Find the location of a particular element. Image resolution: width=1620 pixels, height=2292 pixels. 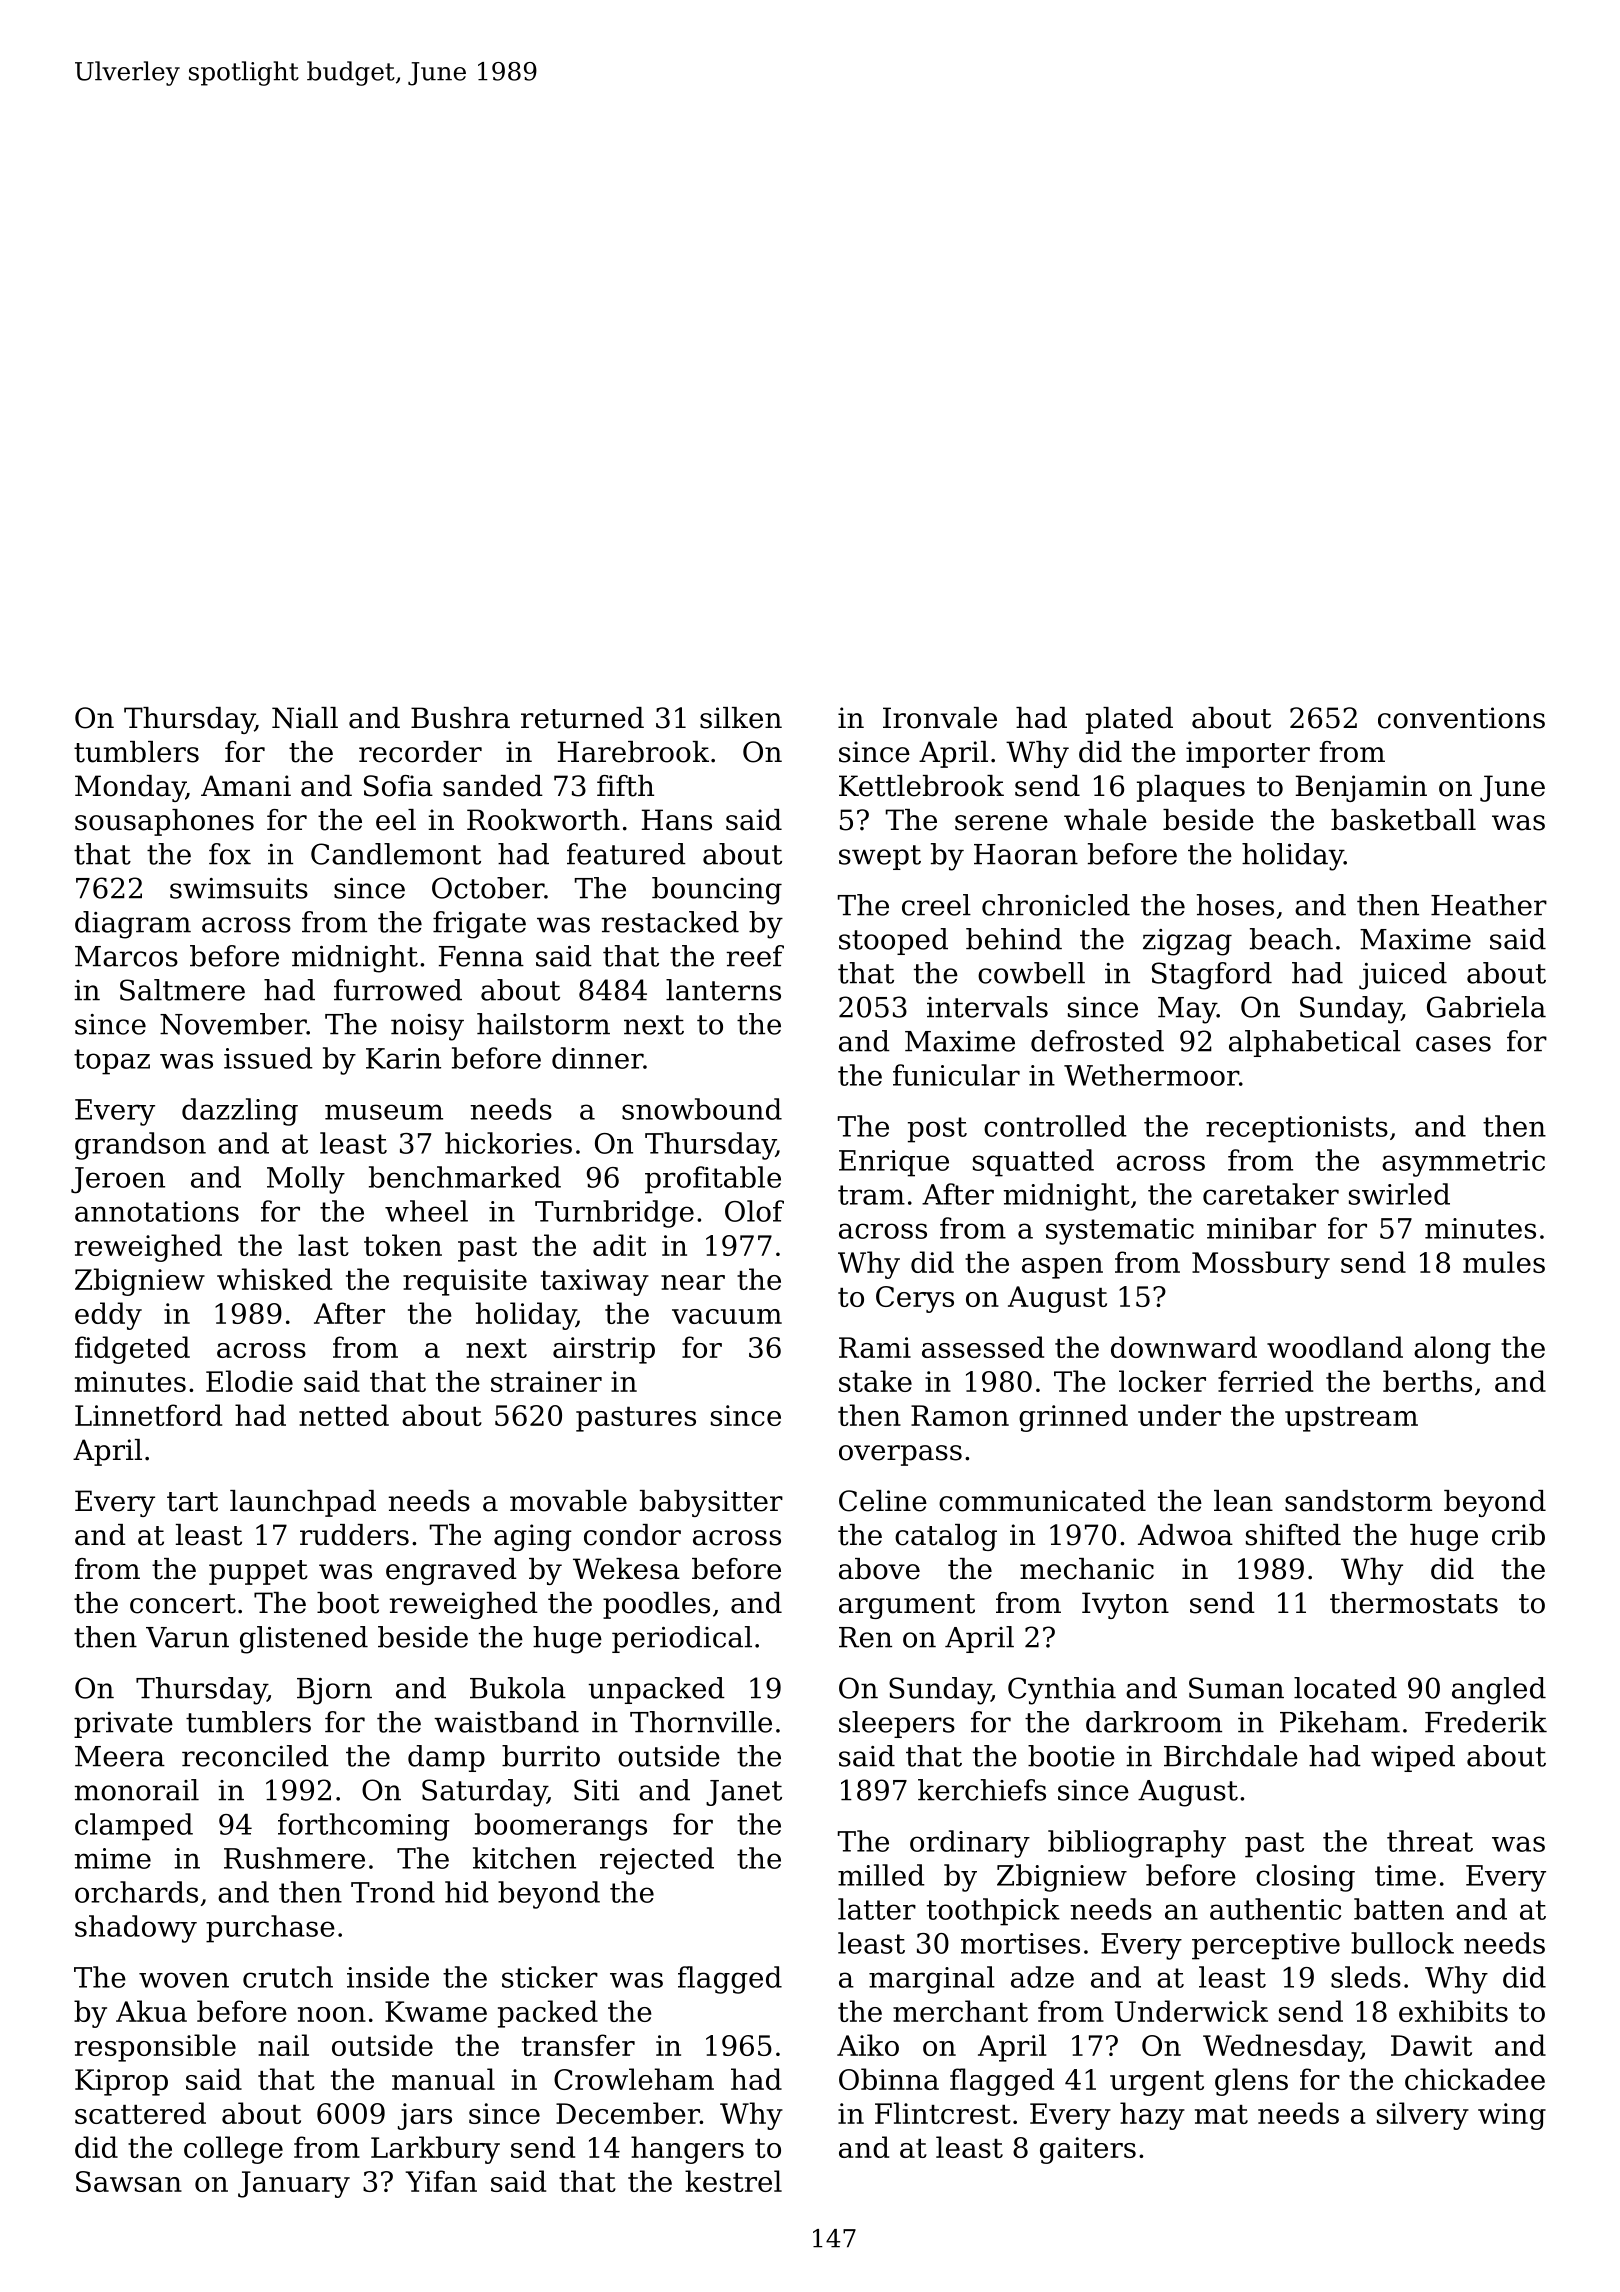

Yifan is located at coordinates (441, 2181).
